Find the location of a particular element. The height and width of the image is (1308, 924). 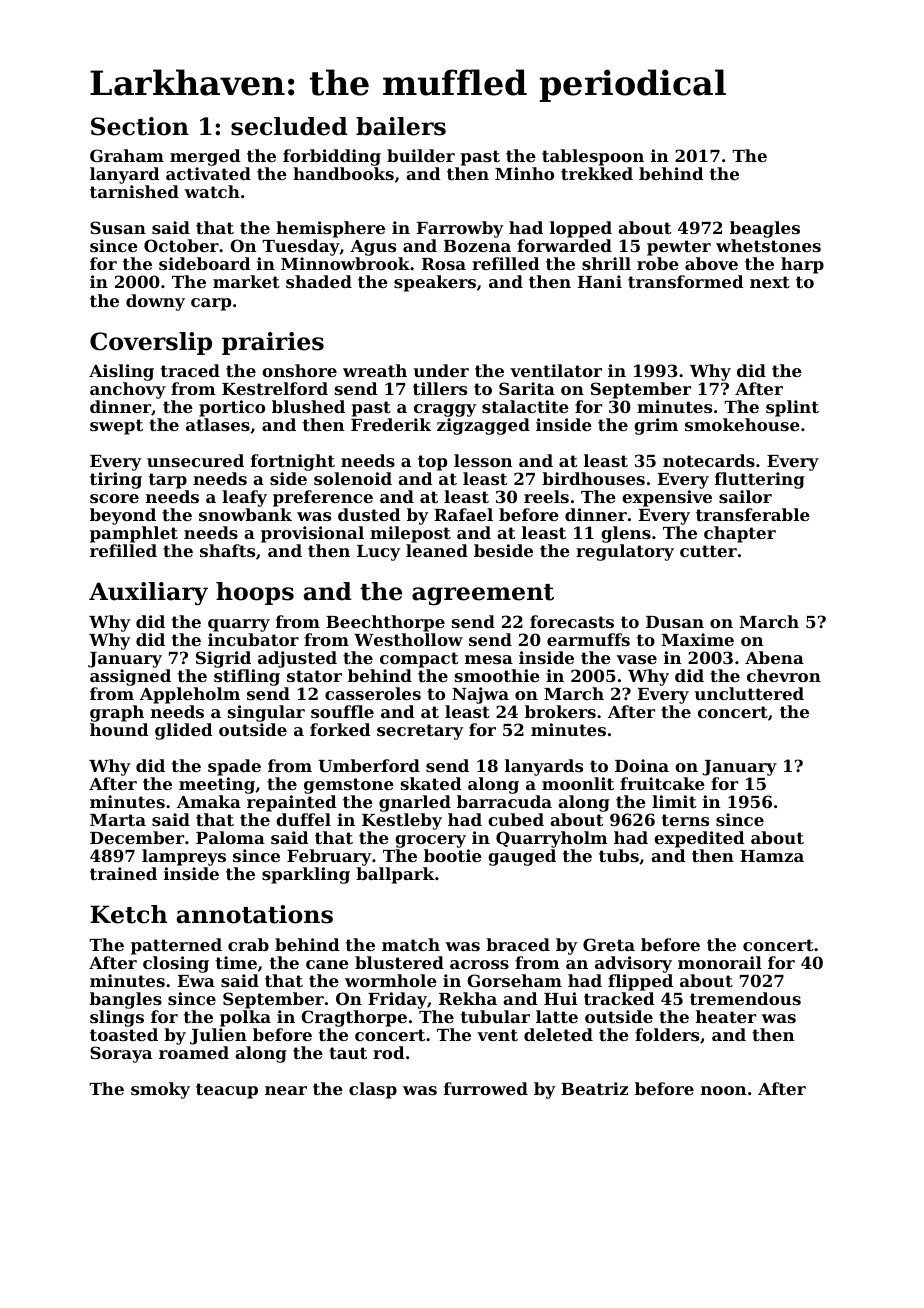

graph is located at coordinates (117, 713).
